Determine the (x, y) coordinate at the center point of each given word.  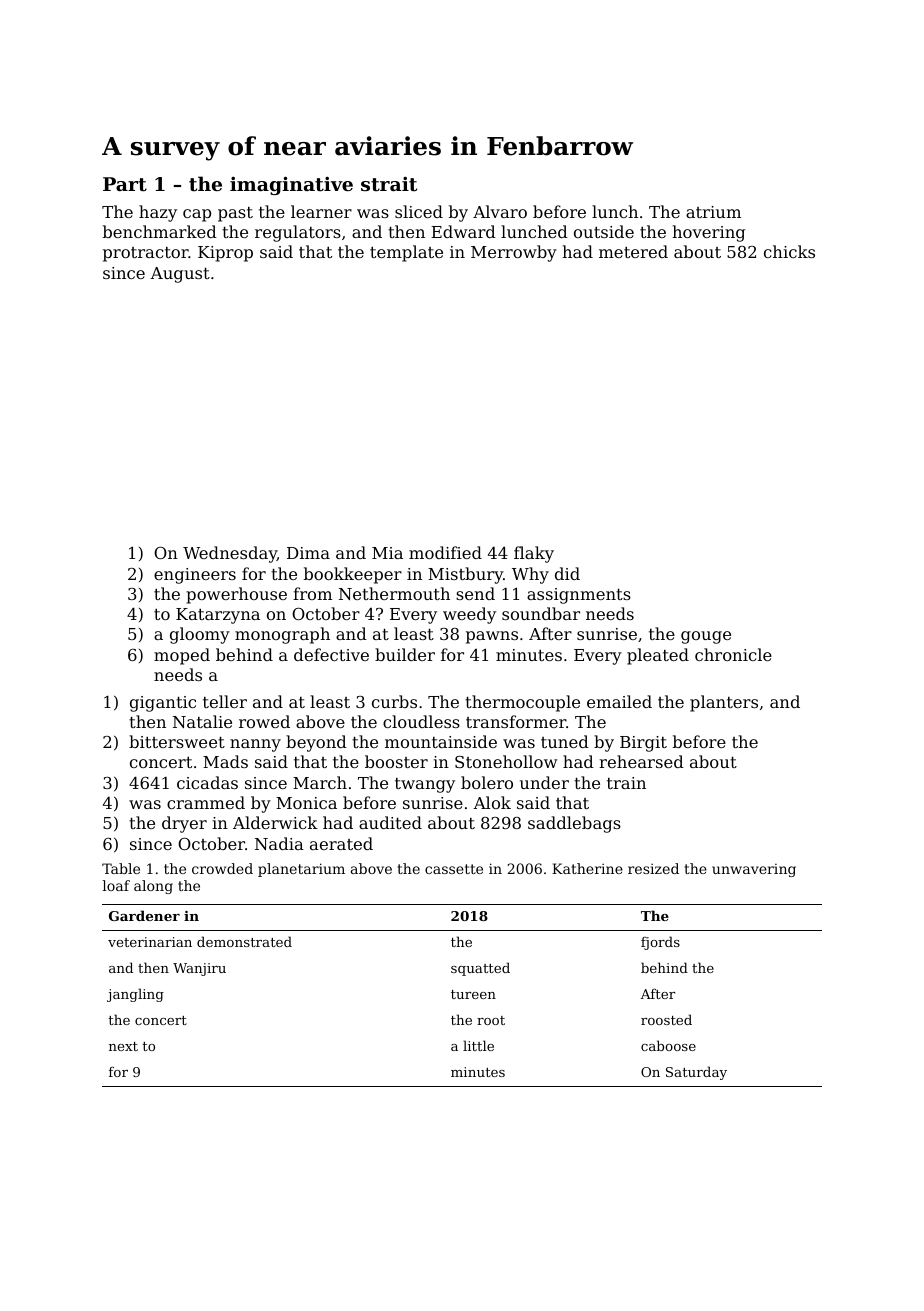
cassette (454, 869)
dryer (184, 824)
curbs (394, 701)
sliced (419, 211)
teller (225, 701)
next (123, 1046)
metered (633, 251)
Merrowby (514, 253)
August (180, 275)
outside (604, 231)
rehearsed (641, 761)
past (235, 214)
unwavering (754, 870)
